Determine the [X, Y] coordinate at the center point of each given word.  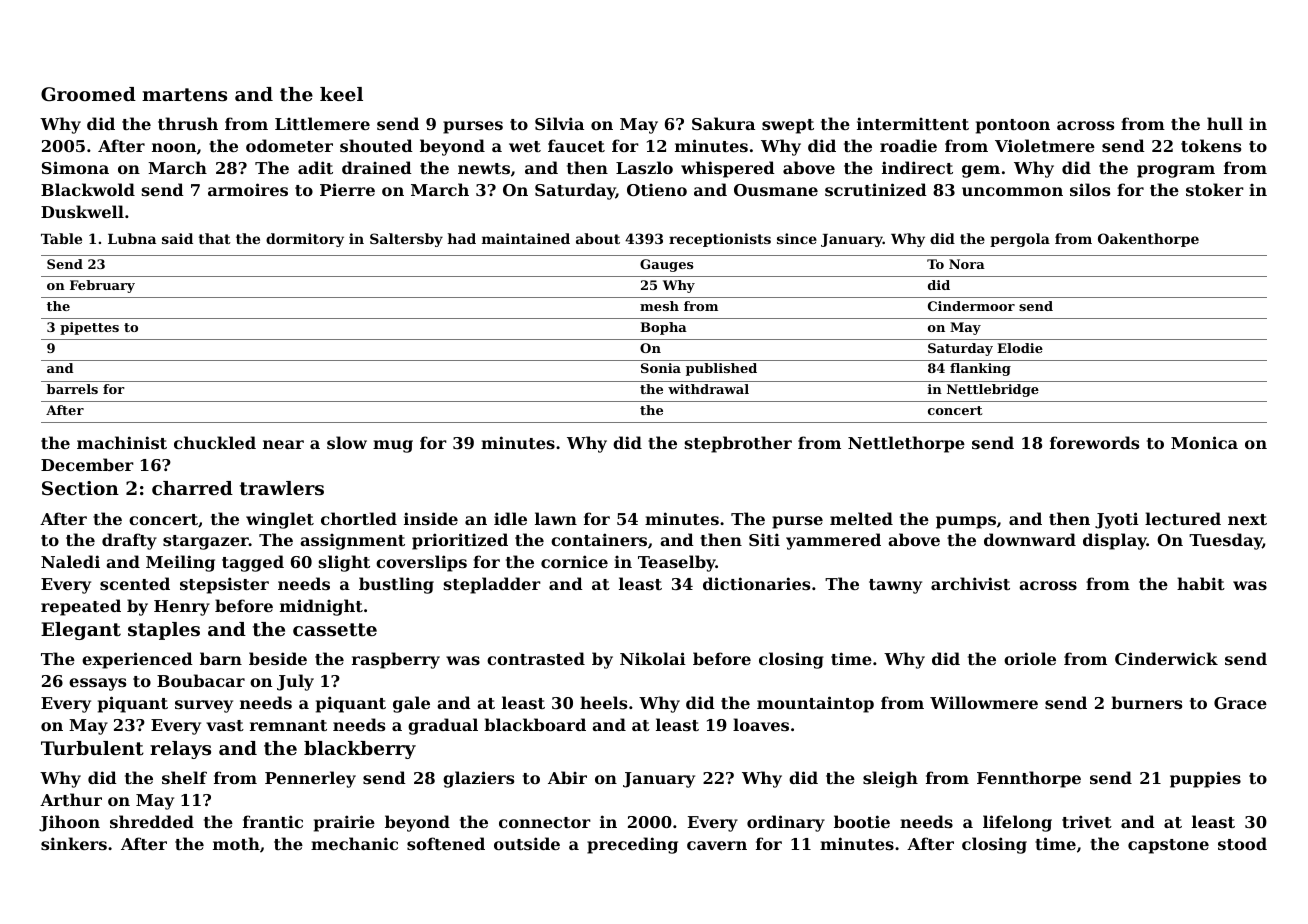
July [295, 682]
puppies [1205, 779]
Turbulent [92, 748]
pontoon [1013, 126]
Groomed [88, 94]
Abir [567, 777]
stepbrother [738, 444]
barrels [72, 389]
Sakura [723, 123]
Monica [1204, 442]
